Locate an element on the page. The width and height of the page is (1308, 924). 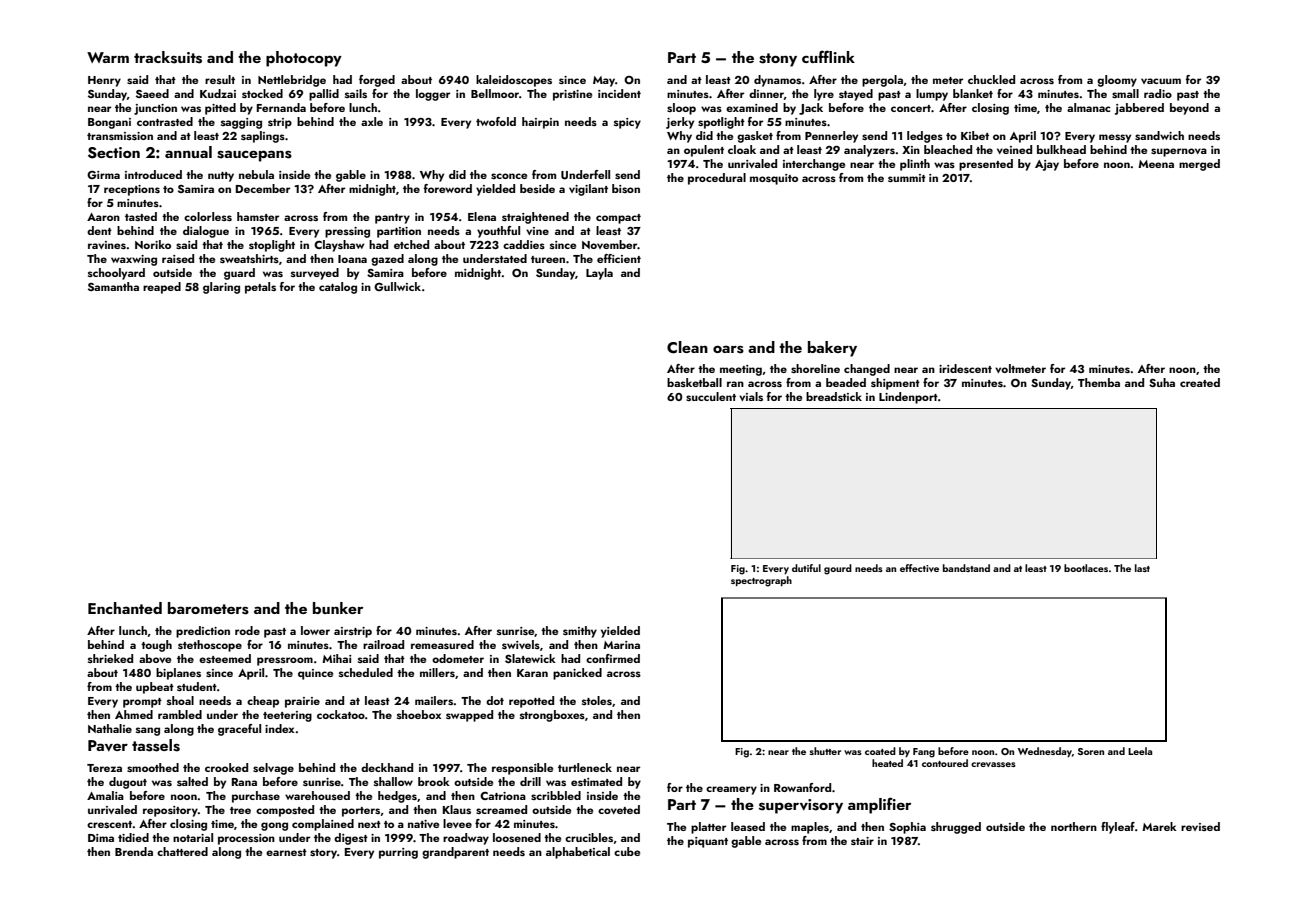
cheap is located at coordinates (263, 702).
